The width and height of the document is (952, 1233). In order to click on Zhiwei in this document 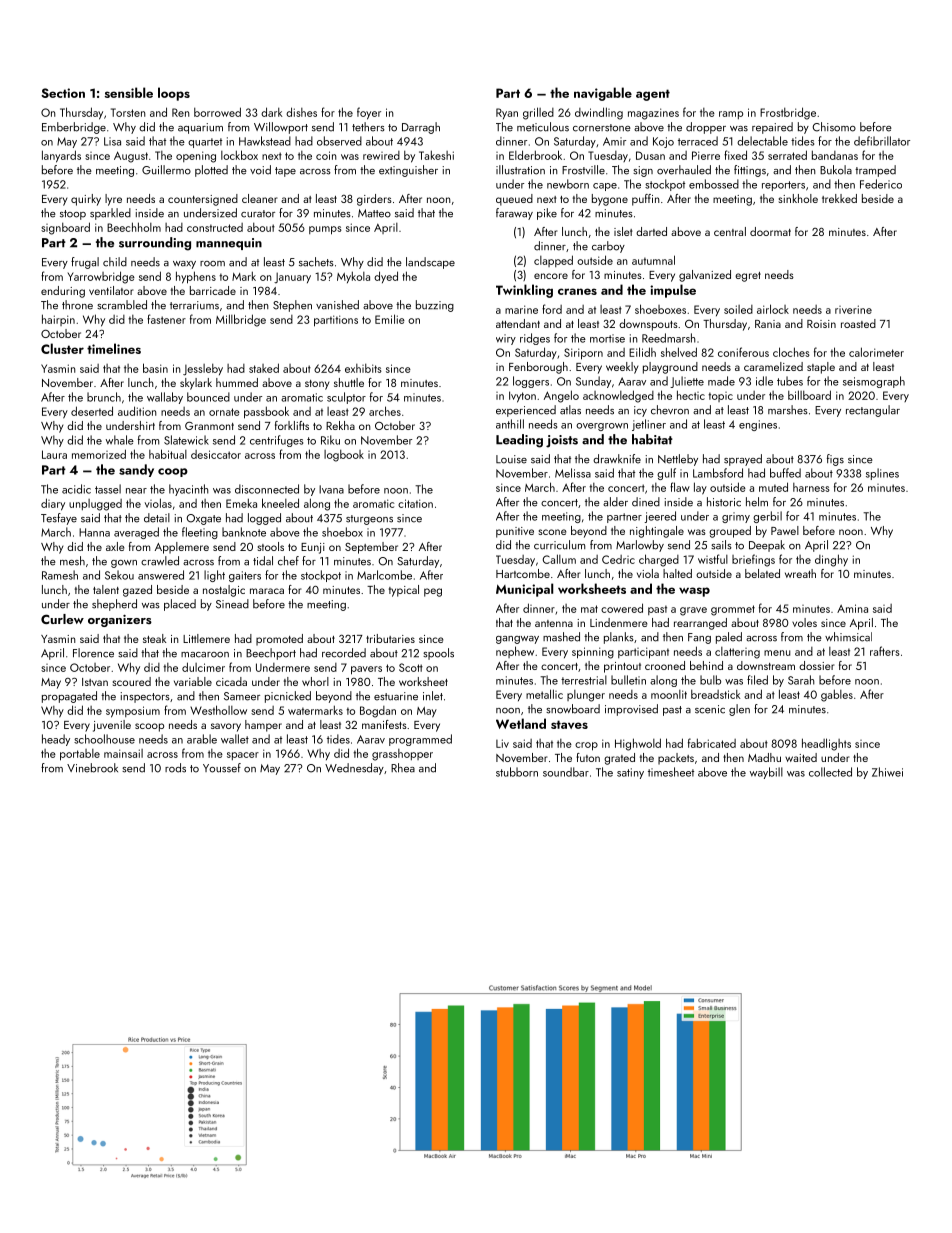, I will do `click(887, 772)`.
